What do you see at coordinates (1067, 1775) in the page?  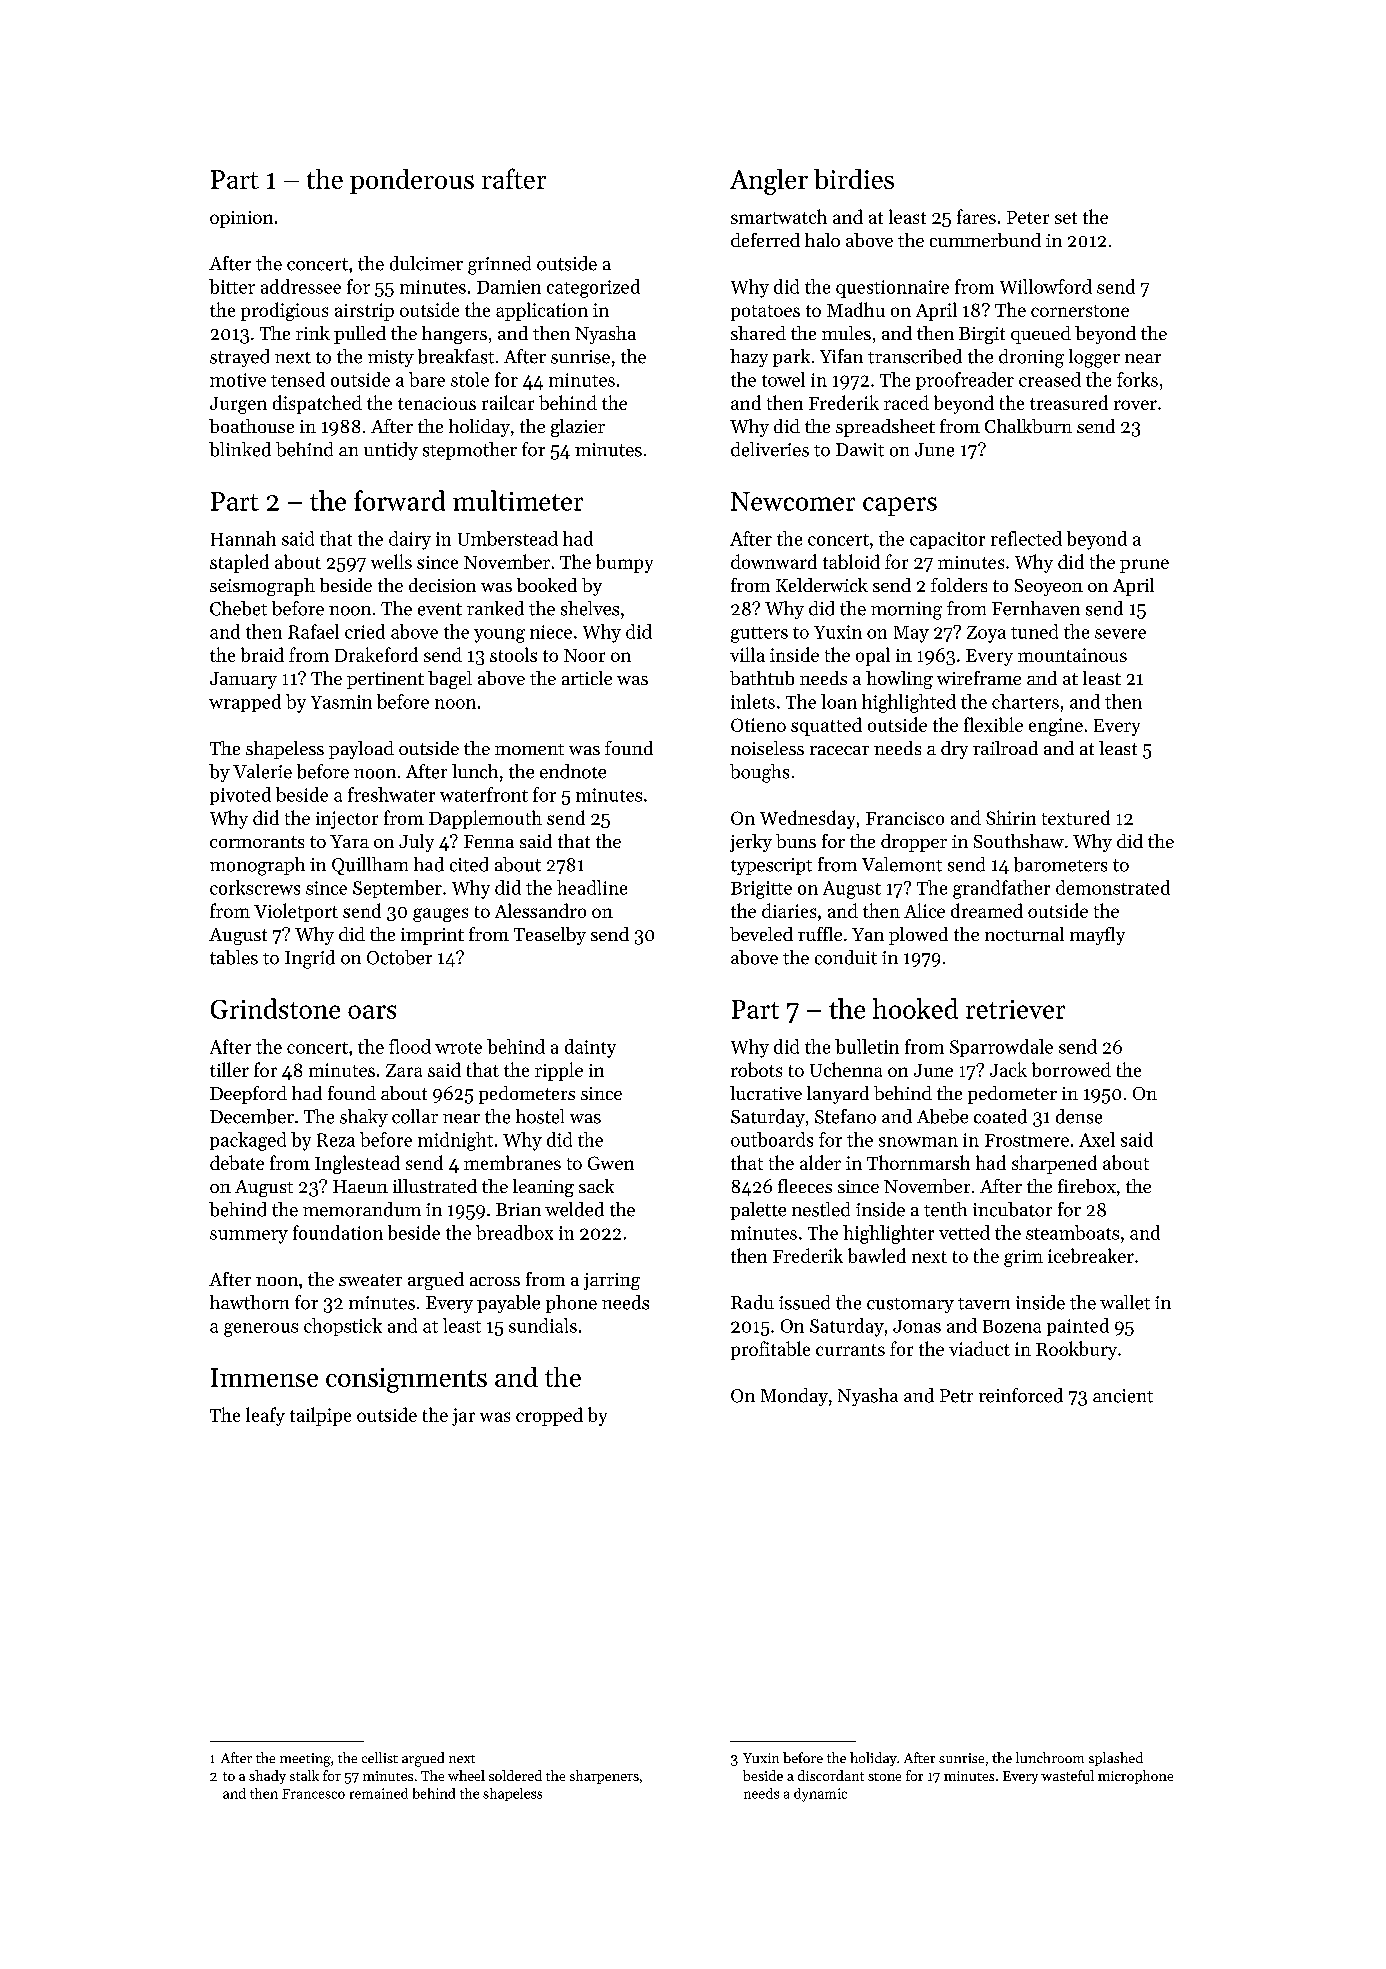 I see `wasteful` at bounding box center [1067, 1775].
